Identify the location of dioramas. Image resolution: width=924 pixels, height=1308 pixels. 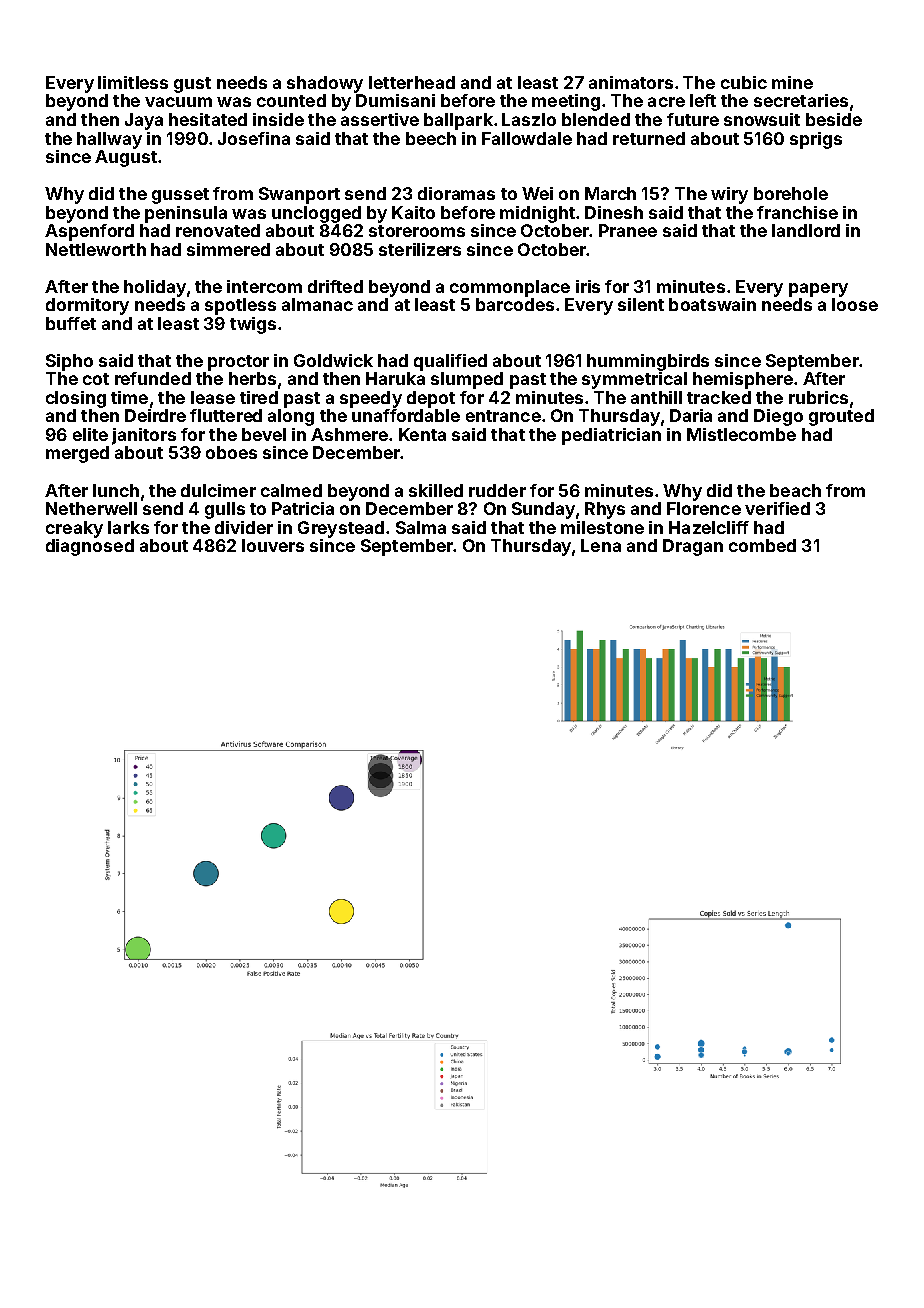
(456, 193).
